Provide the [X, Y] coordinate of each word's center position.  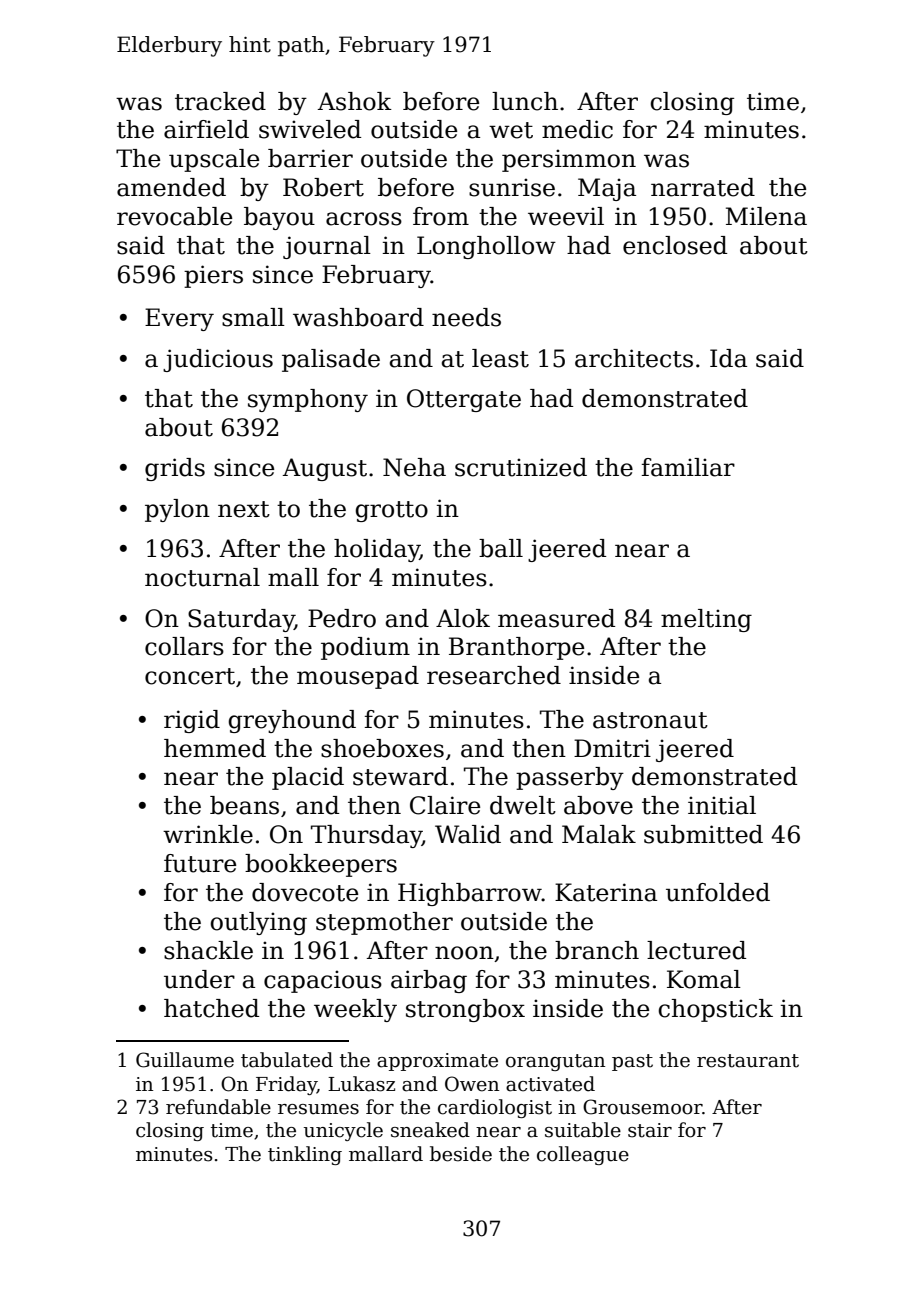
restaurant [748, 1061]
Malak [599, 834]
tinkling [305, 1155]
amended [171, 187]
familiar [688, 467]
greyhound [292, 721]
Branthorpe [516, 648]
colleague [583, 1155]
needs [466, 317]
